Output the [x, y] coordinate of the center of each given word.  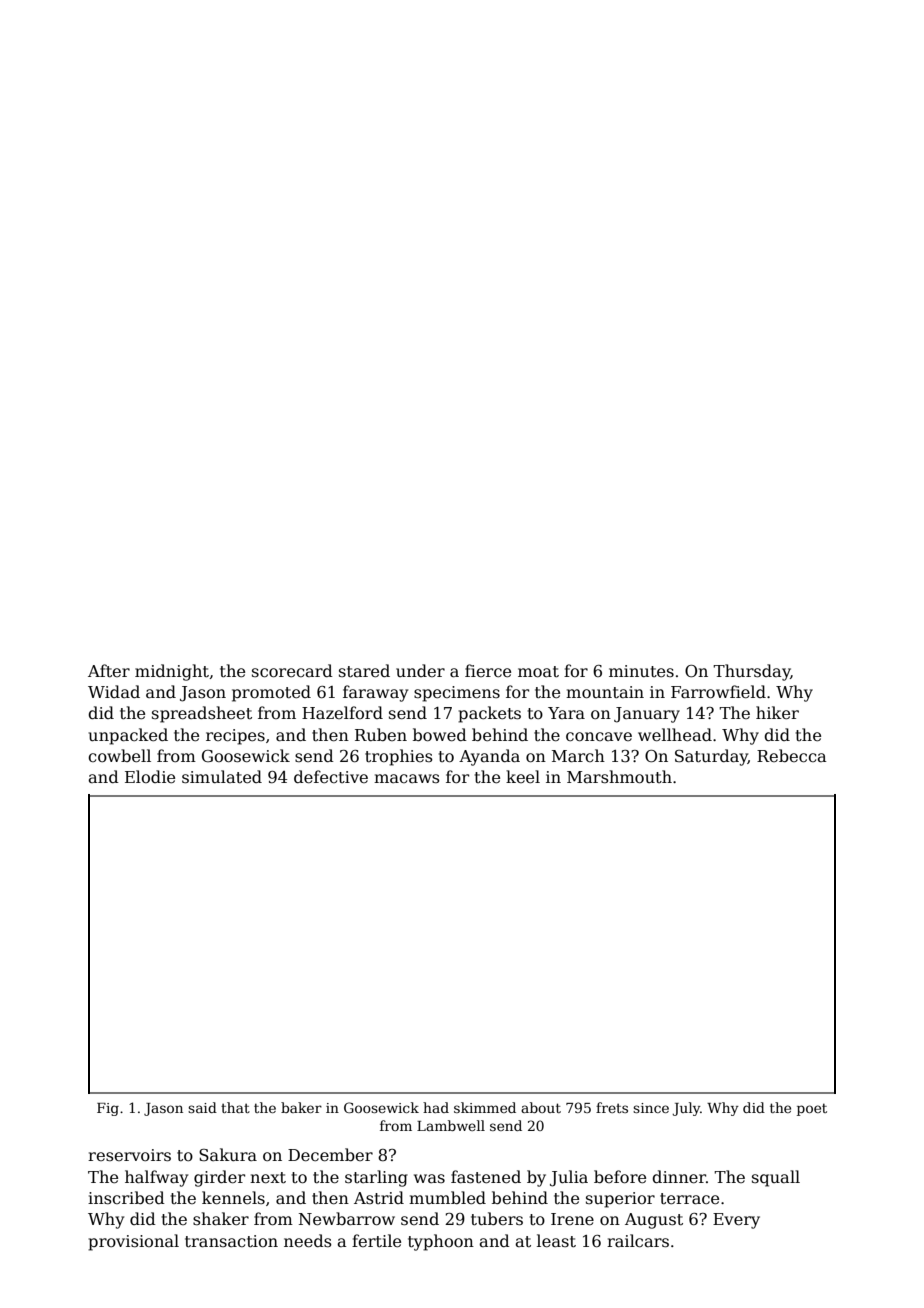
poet [812, 1109]
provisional [133, 1242]
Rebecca [792, 756]
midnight [172, 672]
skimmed [485, 1107]
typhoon [441, 1242]
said [202, 1107]
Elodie [150, 777]
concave [599, 736]
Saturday [711, 757]
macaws [407, 778]
